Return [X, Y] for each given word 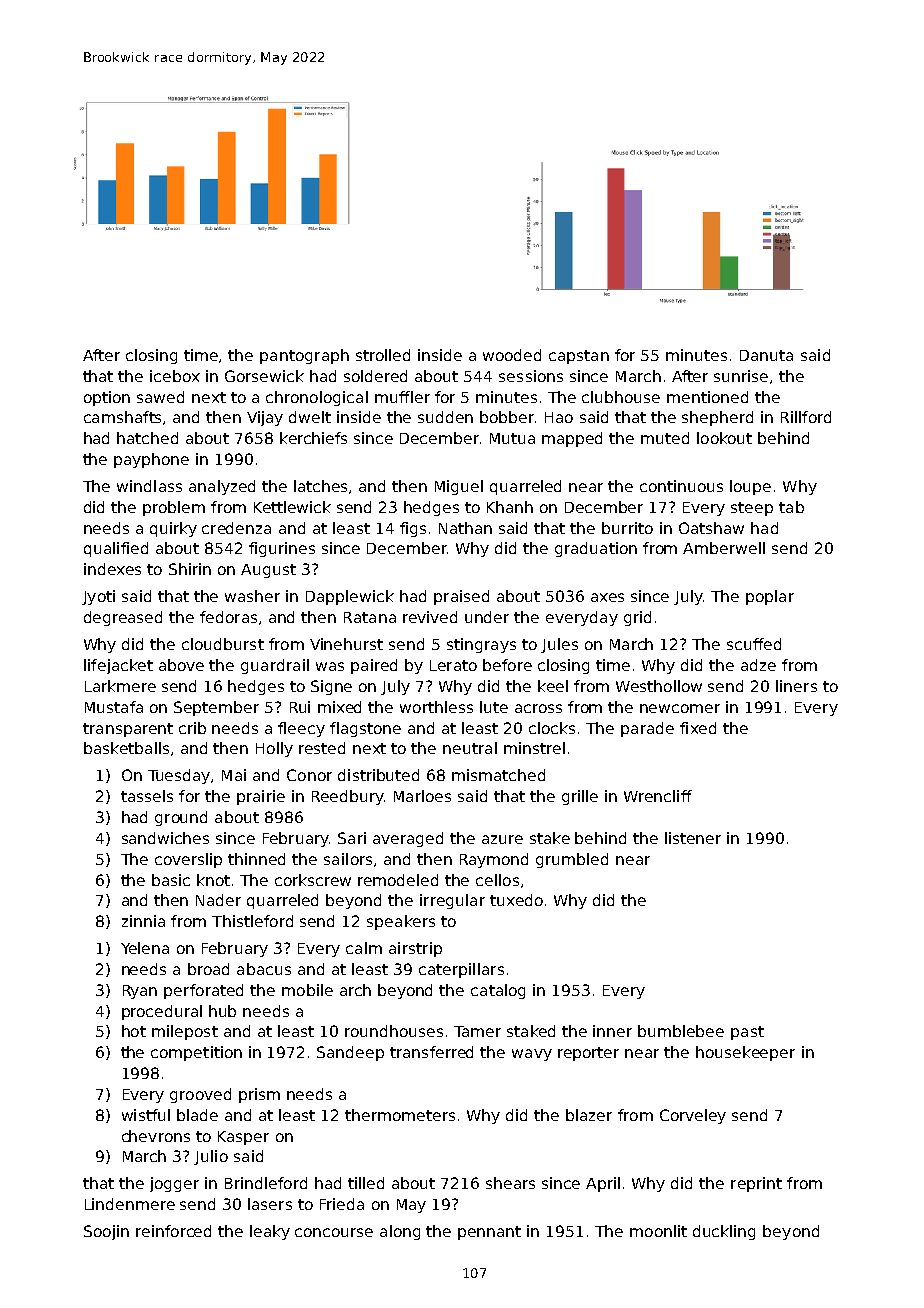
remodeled [398, 880]
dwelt [310, 417]
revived [430, 617]
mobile [307, 990]
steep [752, 509]
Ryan [140, 992]
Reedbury [348, 797]
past [747, 1033]
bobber [507, 417]
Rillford [806, 417]
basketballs [126, 748]
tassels [147, 796]
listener [693, 838]
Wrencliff [658, 796]
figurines [282, 549]
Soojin [106, 1232]
